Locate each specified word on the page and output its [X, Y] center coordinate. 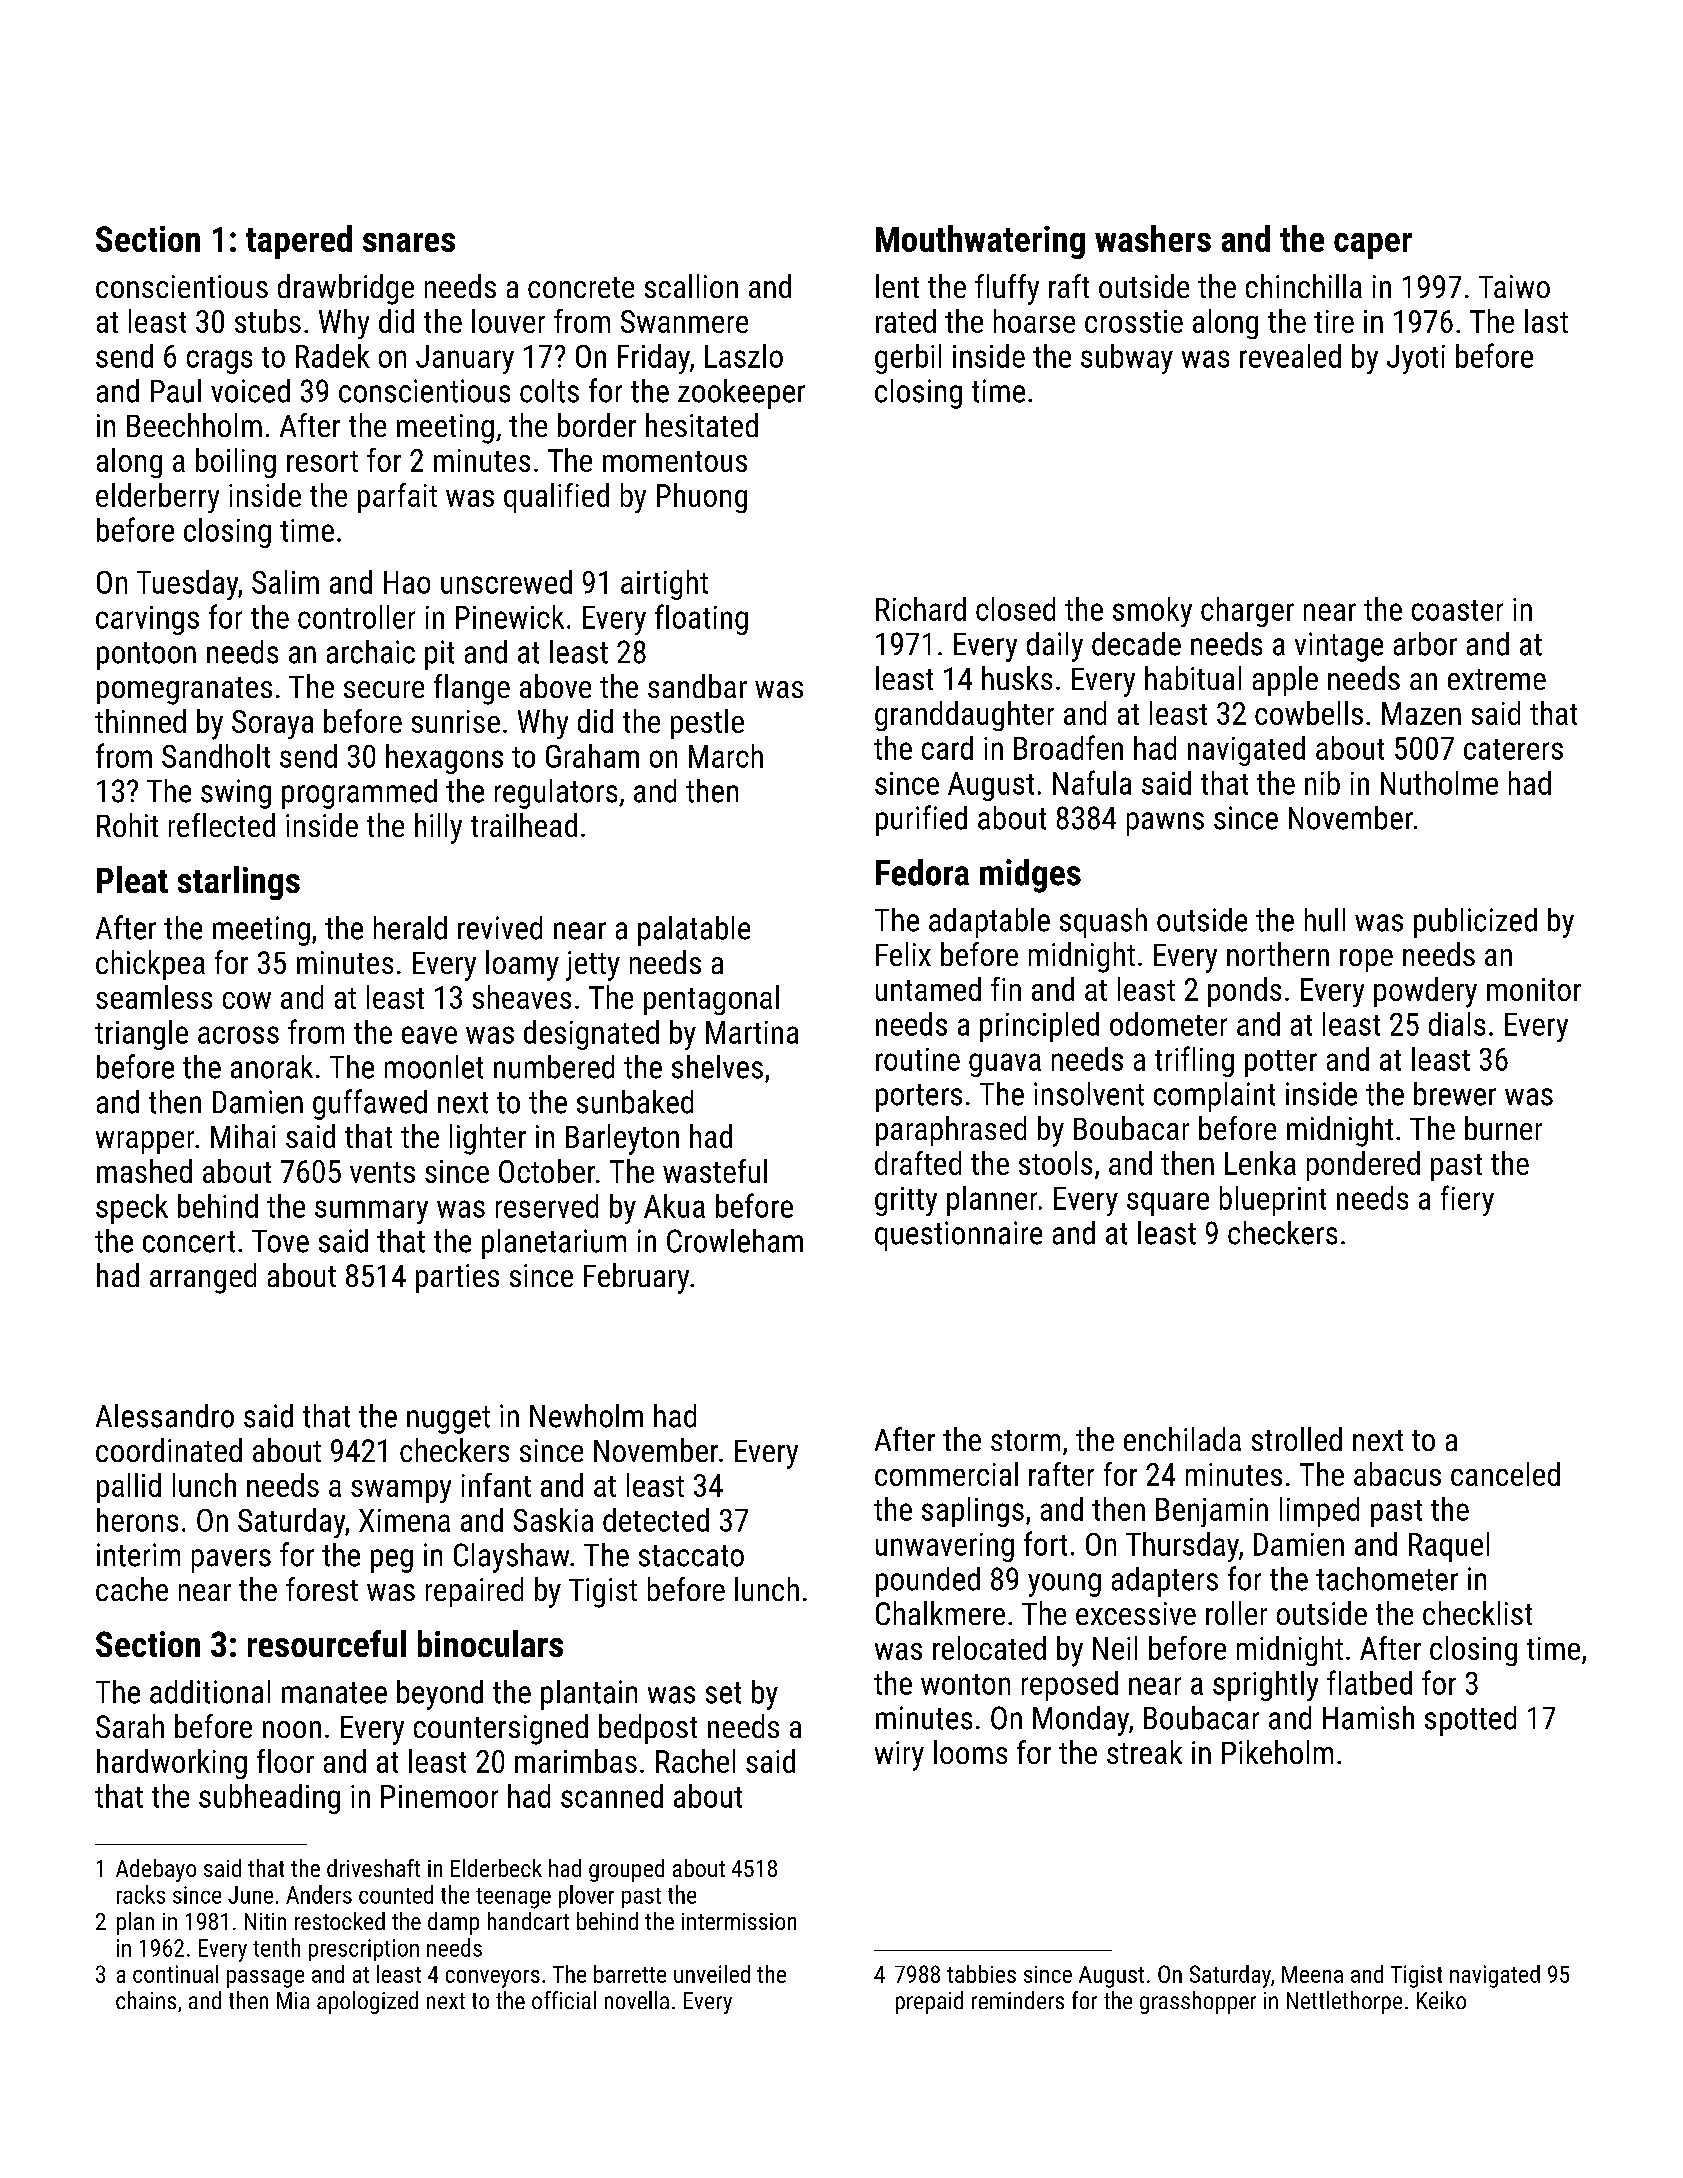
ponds [1244, 992]
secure [384, 689]
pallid [129, 1488]
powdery [1425, 992]
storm [1025, 1440]
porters [919, 1098]
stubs [268, 321]
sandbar [697, 686]
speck [132, 1209]
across [238, 1035]
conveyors [493, 1979]
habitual [1193, 678]
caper [1373, 246]
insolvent [1089, 1094]
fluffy [1007, 289]
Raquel [1449, 1547]
